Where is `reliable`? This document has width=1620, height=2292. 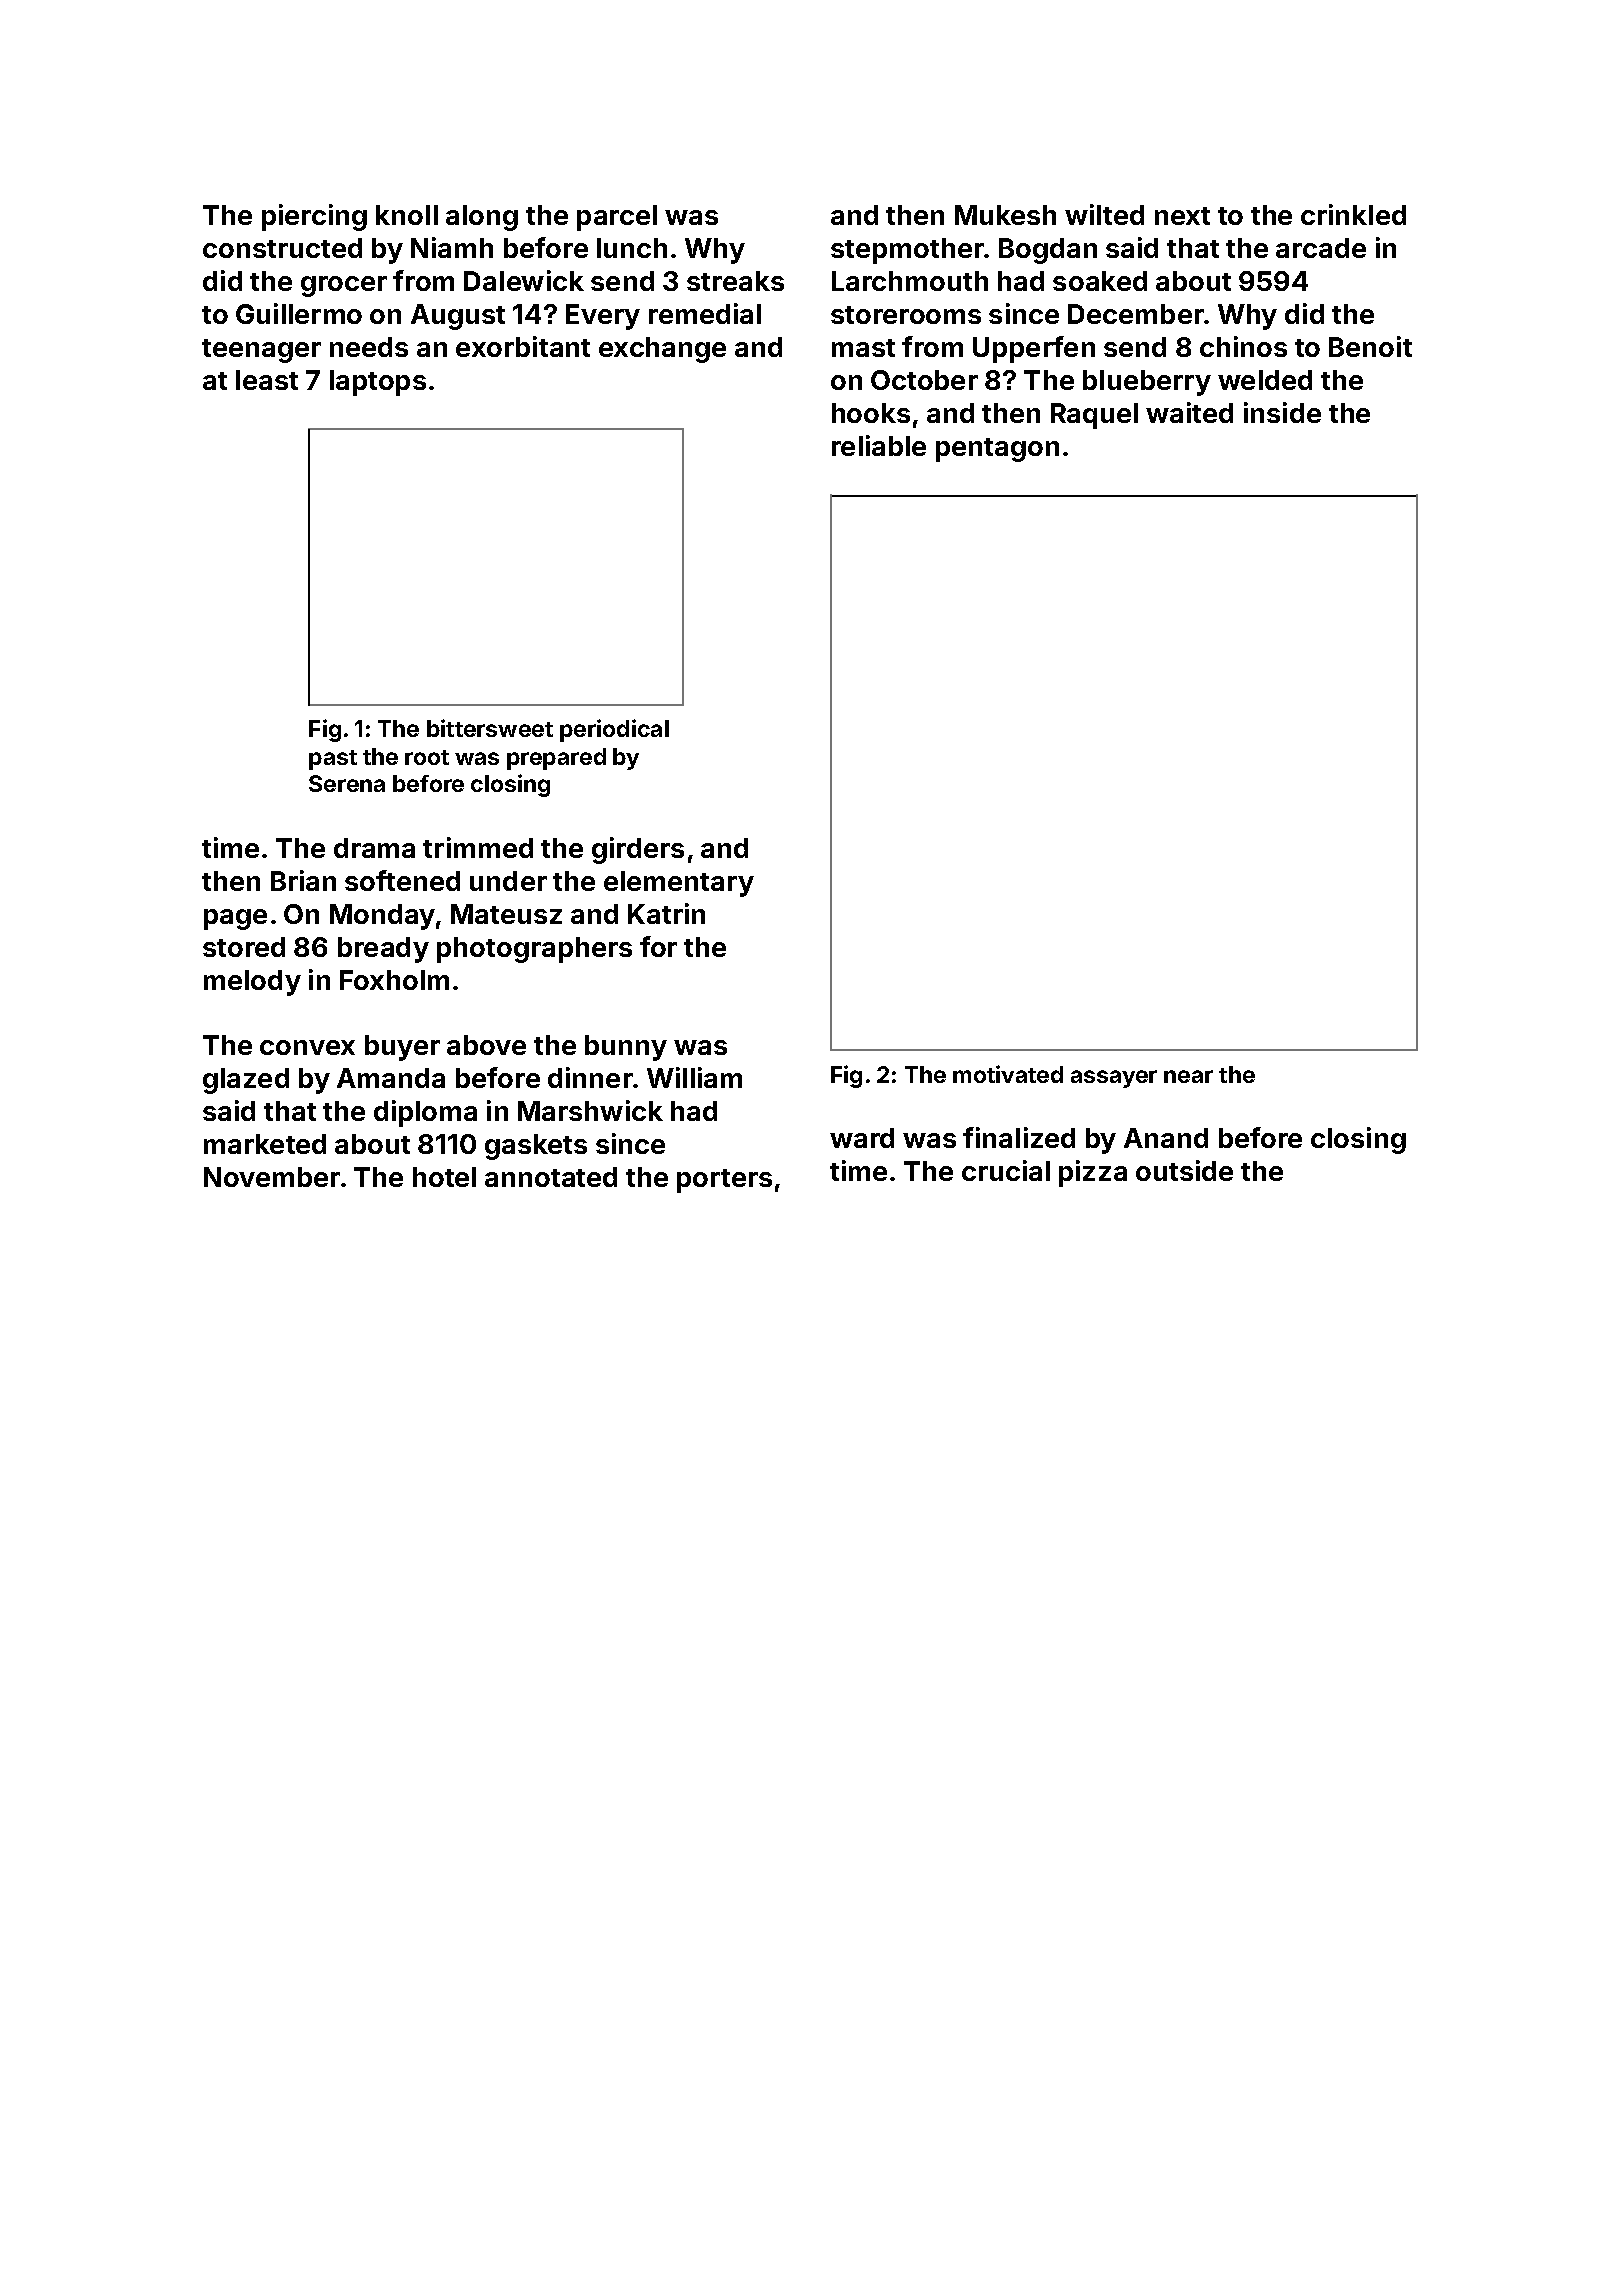
reliable is located at coordinates (879, 445).
